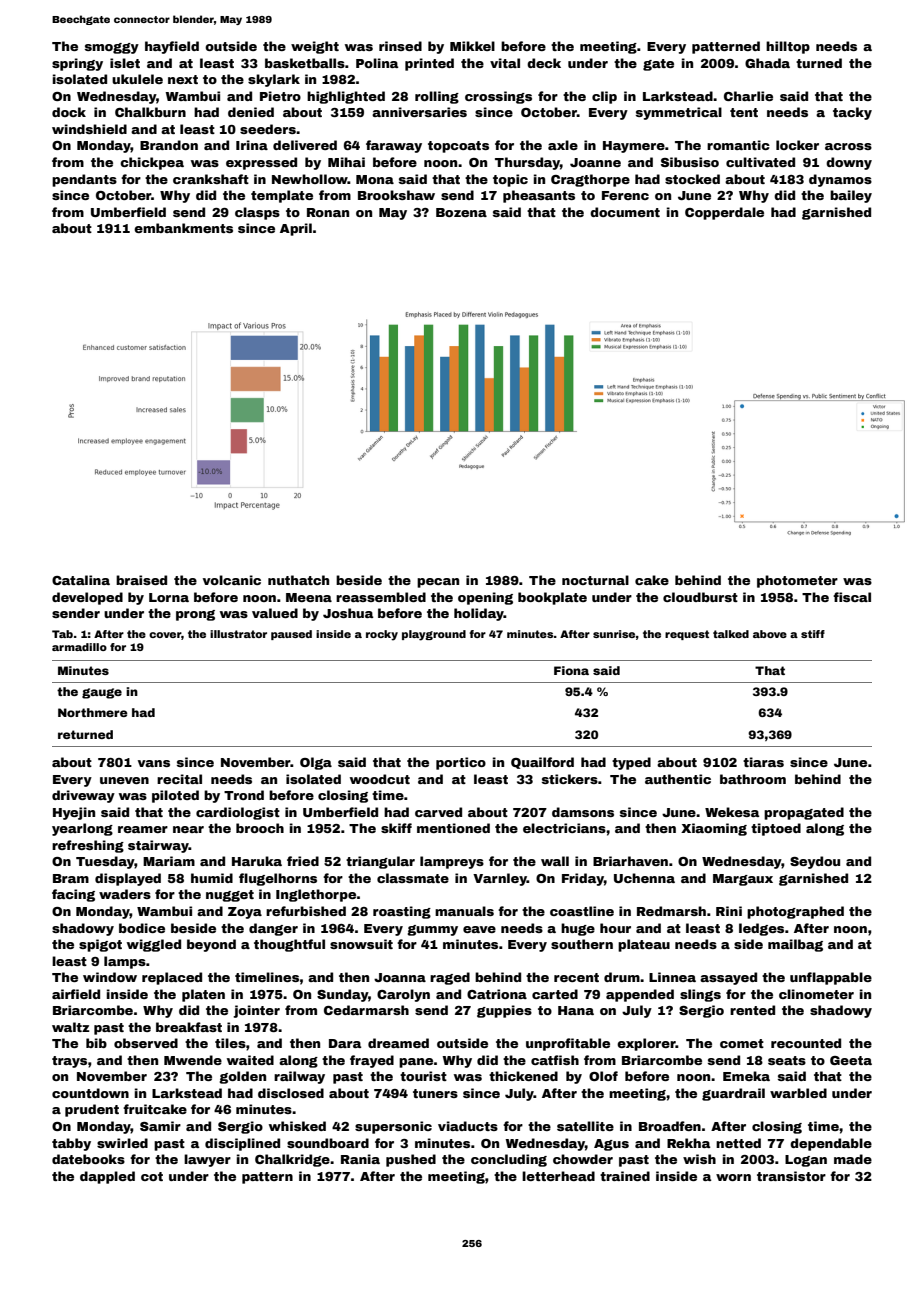 This screenshot has height=1308, width=924. What do you see at coordinates (797, 581) in the screenshot?
I see `photometer` at bounding box center [797, 581].
